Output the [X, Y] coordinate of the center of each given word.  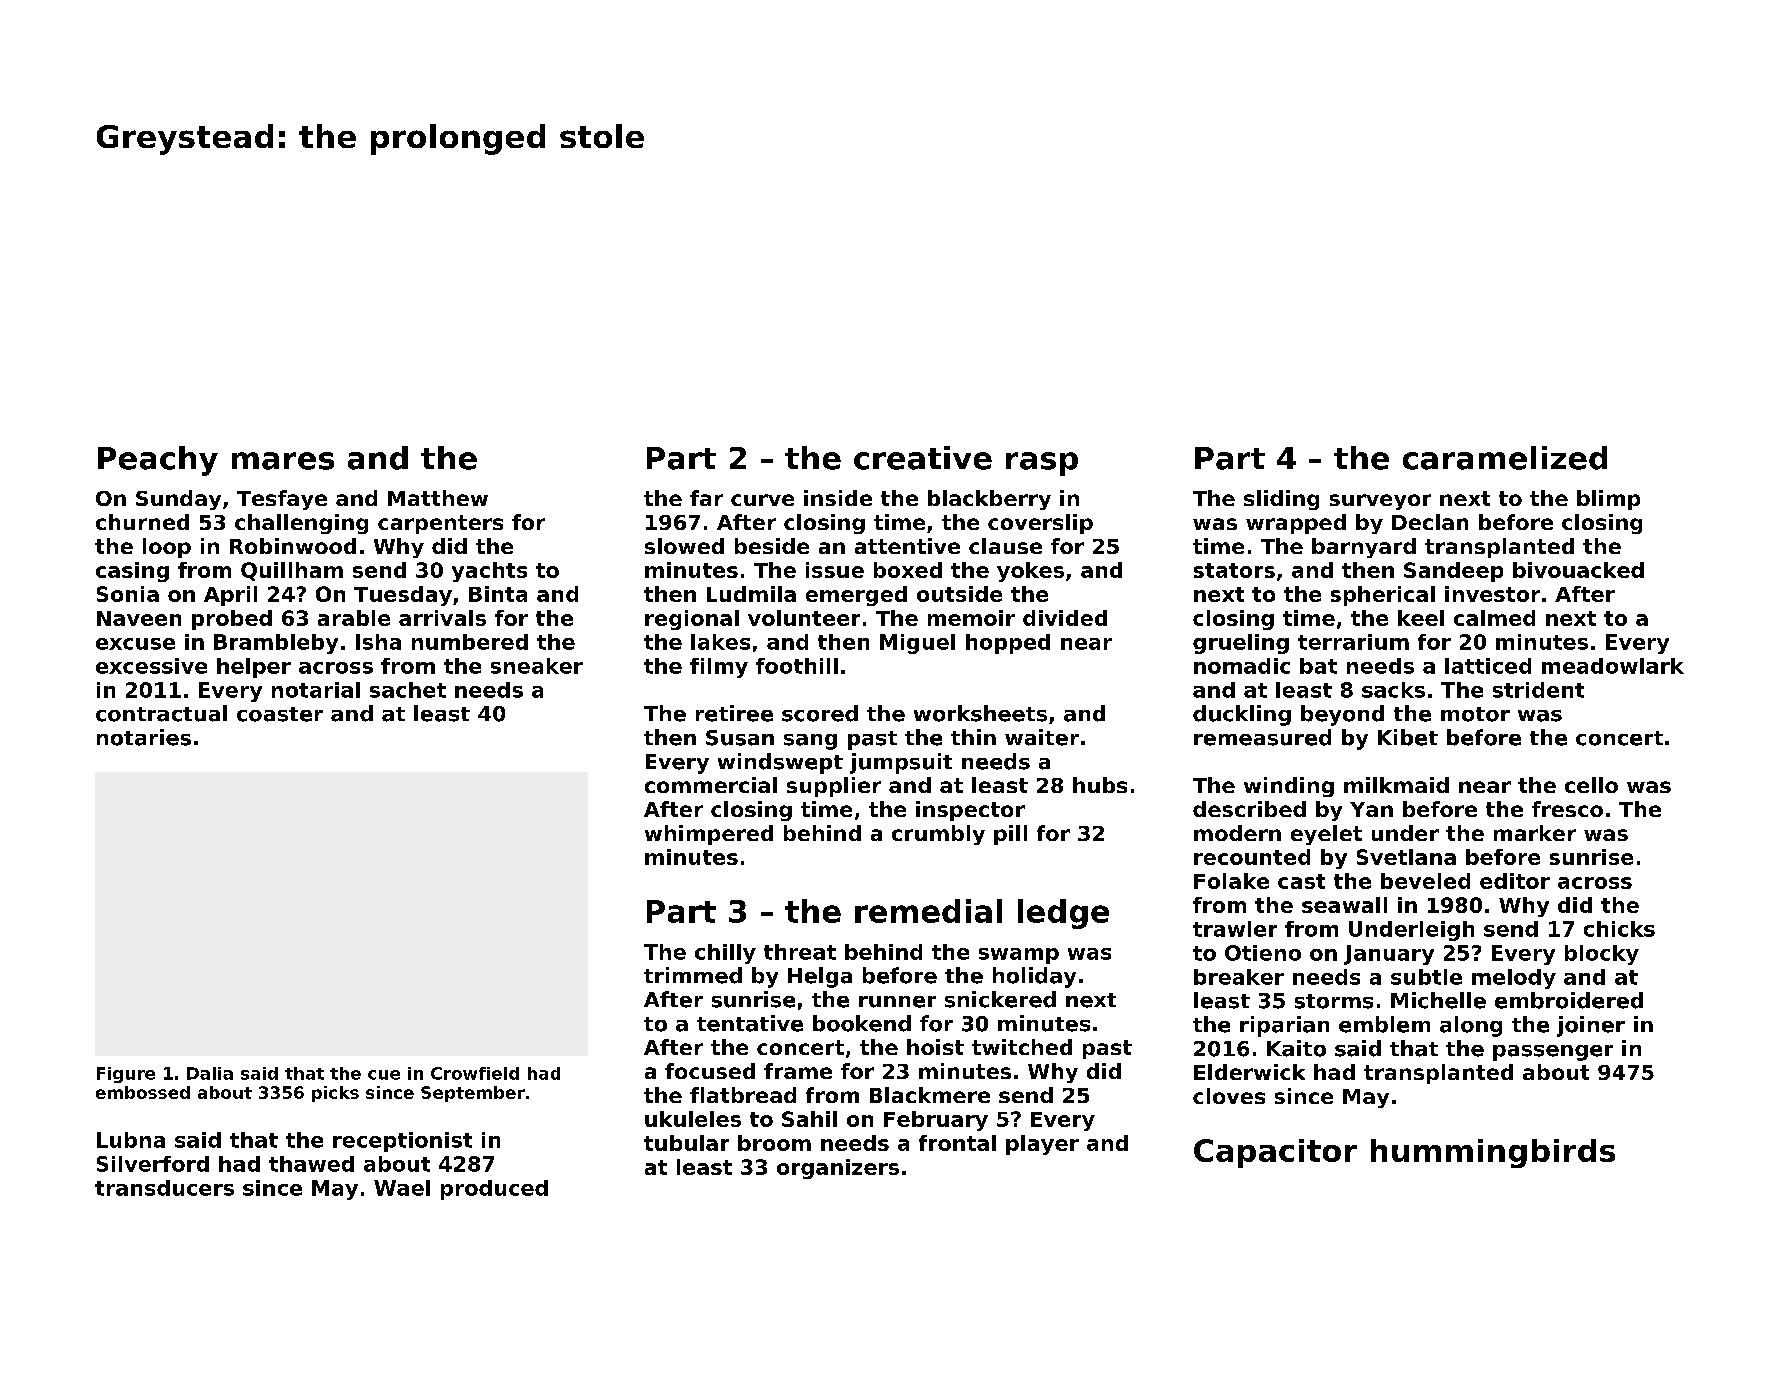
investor [1492, 594]
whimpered [709, 835]
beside [772, 546]
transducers [164, 1188]
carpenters [440, 524]
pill [1010, 835]
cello [1591, 785]
